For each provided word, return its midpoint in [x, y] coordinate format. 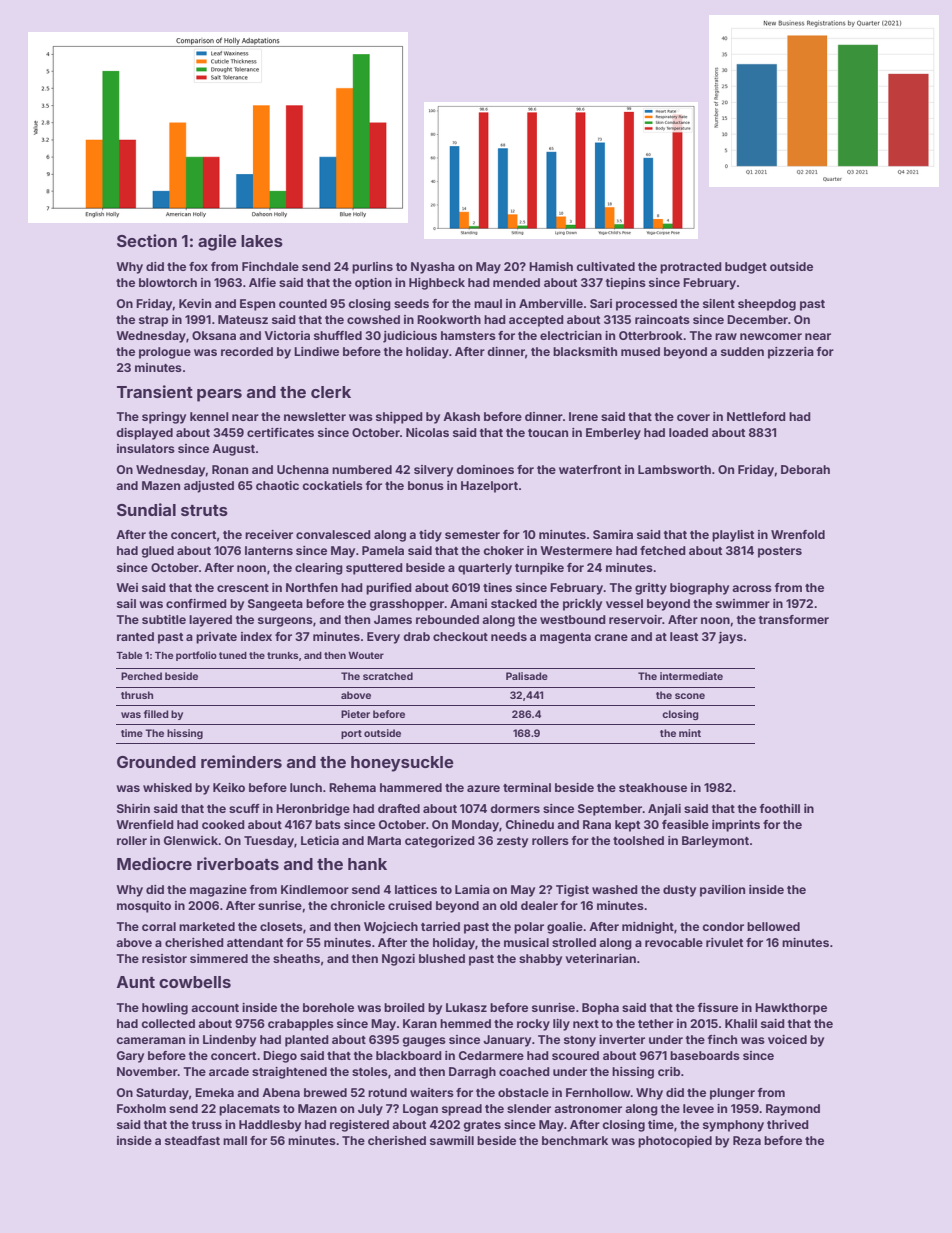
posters [780, 552]
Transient [155, 391]
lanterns [269, 550]
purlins [372, 268]
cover [693, 417]
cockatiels [332, 485]
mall [235, 1140]
